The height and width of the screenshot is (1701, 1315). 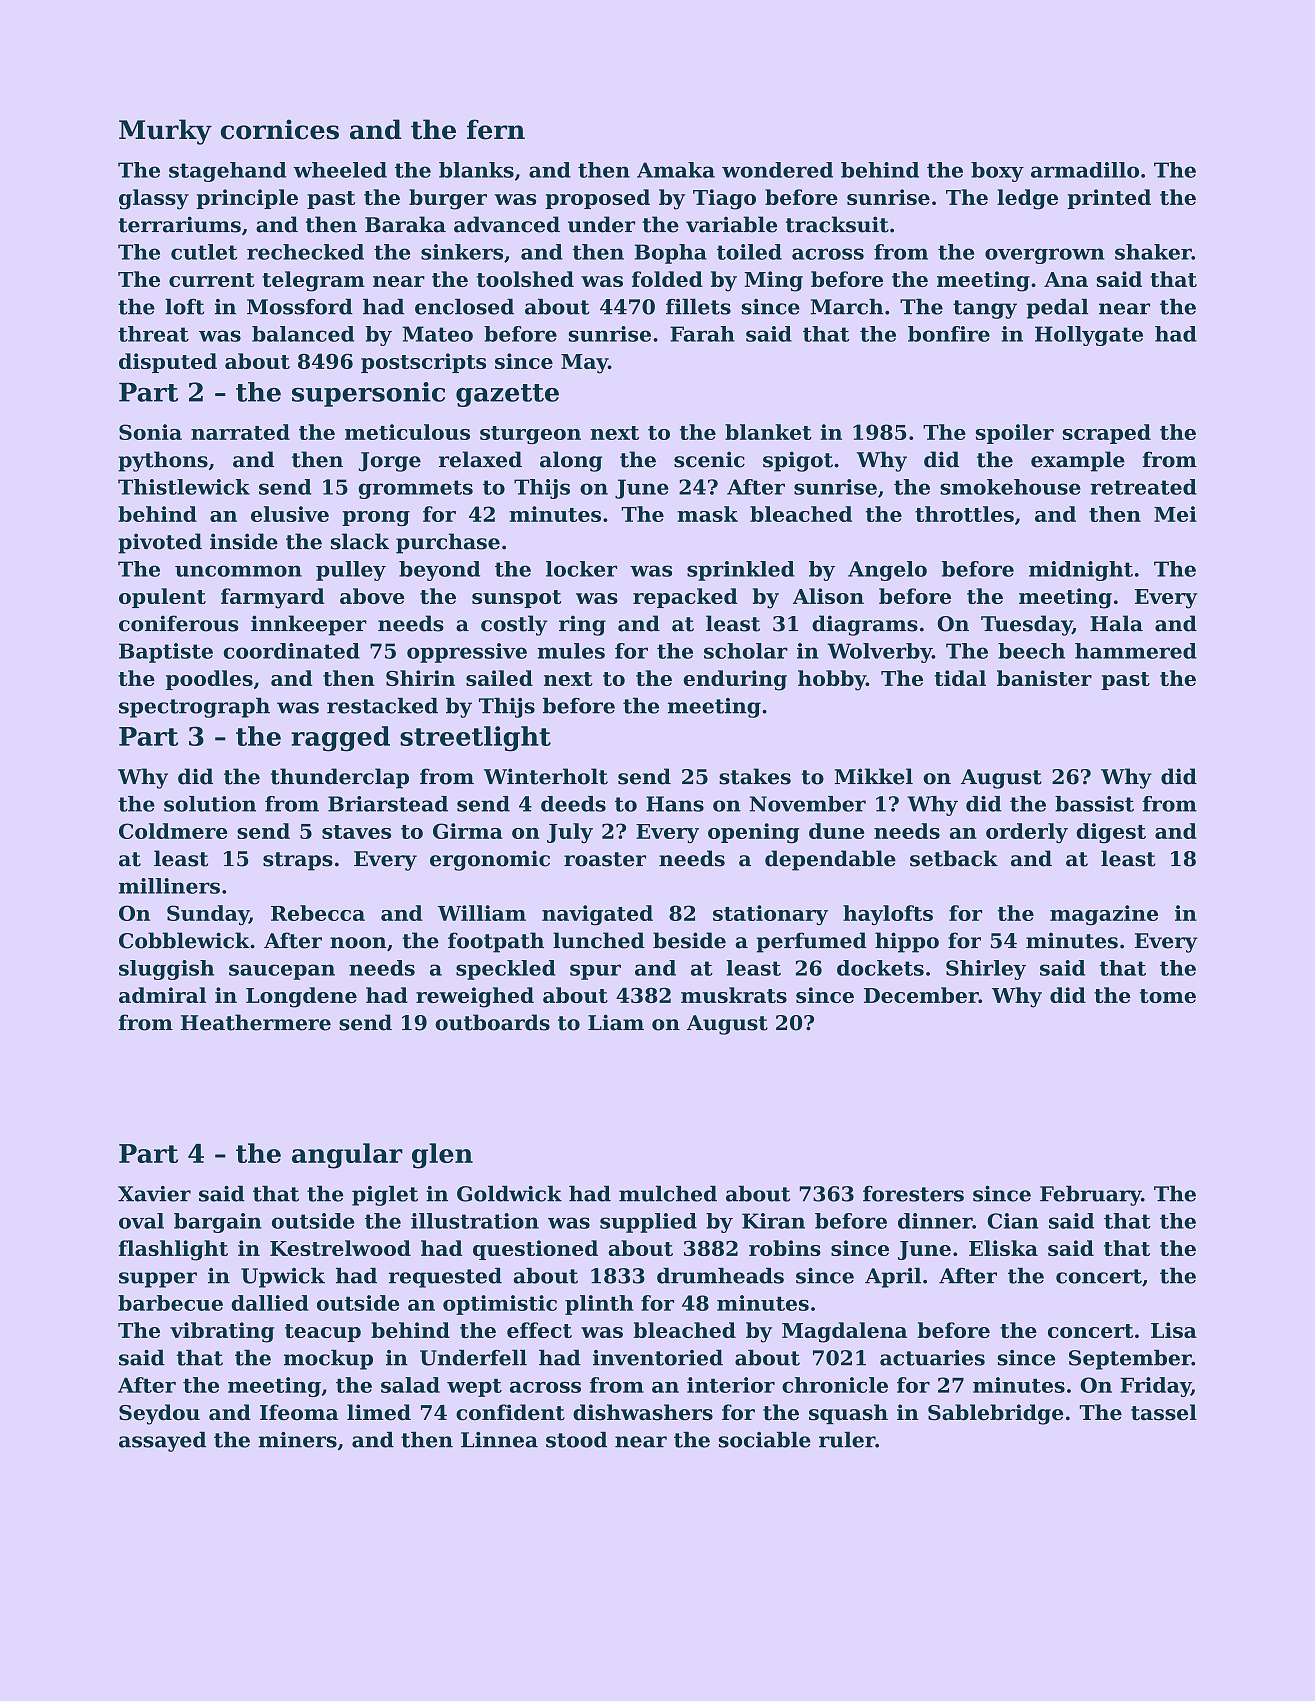 I want to click on boxy, so click(x=997, y=172).
